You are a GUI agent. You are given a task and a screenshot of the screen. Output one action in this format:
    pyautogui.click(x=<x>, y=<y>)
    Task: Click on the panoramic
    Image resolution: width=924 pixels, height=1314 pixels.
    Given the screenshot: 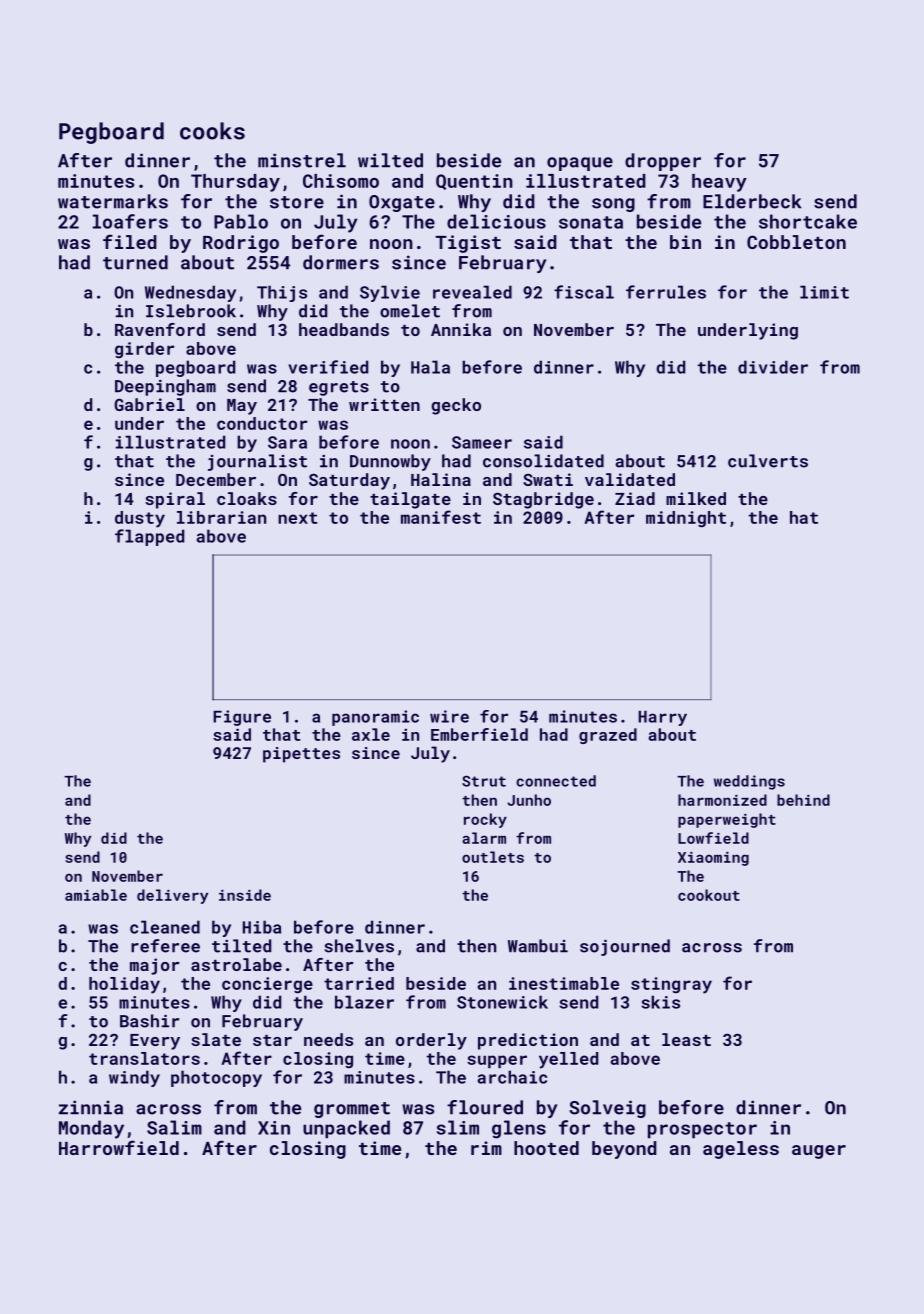 What is the action you would take?
    pyautogui.click(x=375, y=718)
